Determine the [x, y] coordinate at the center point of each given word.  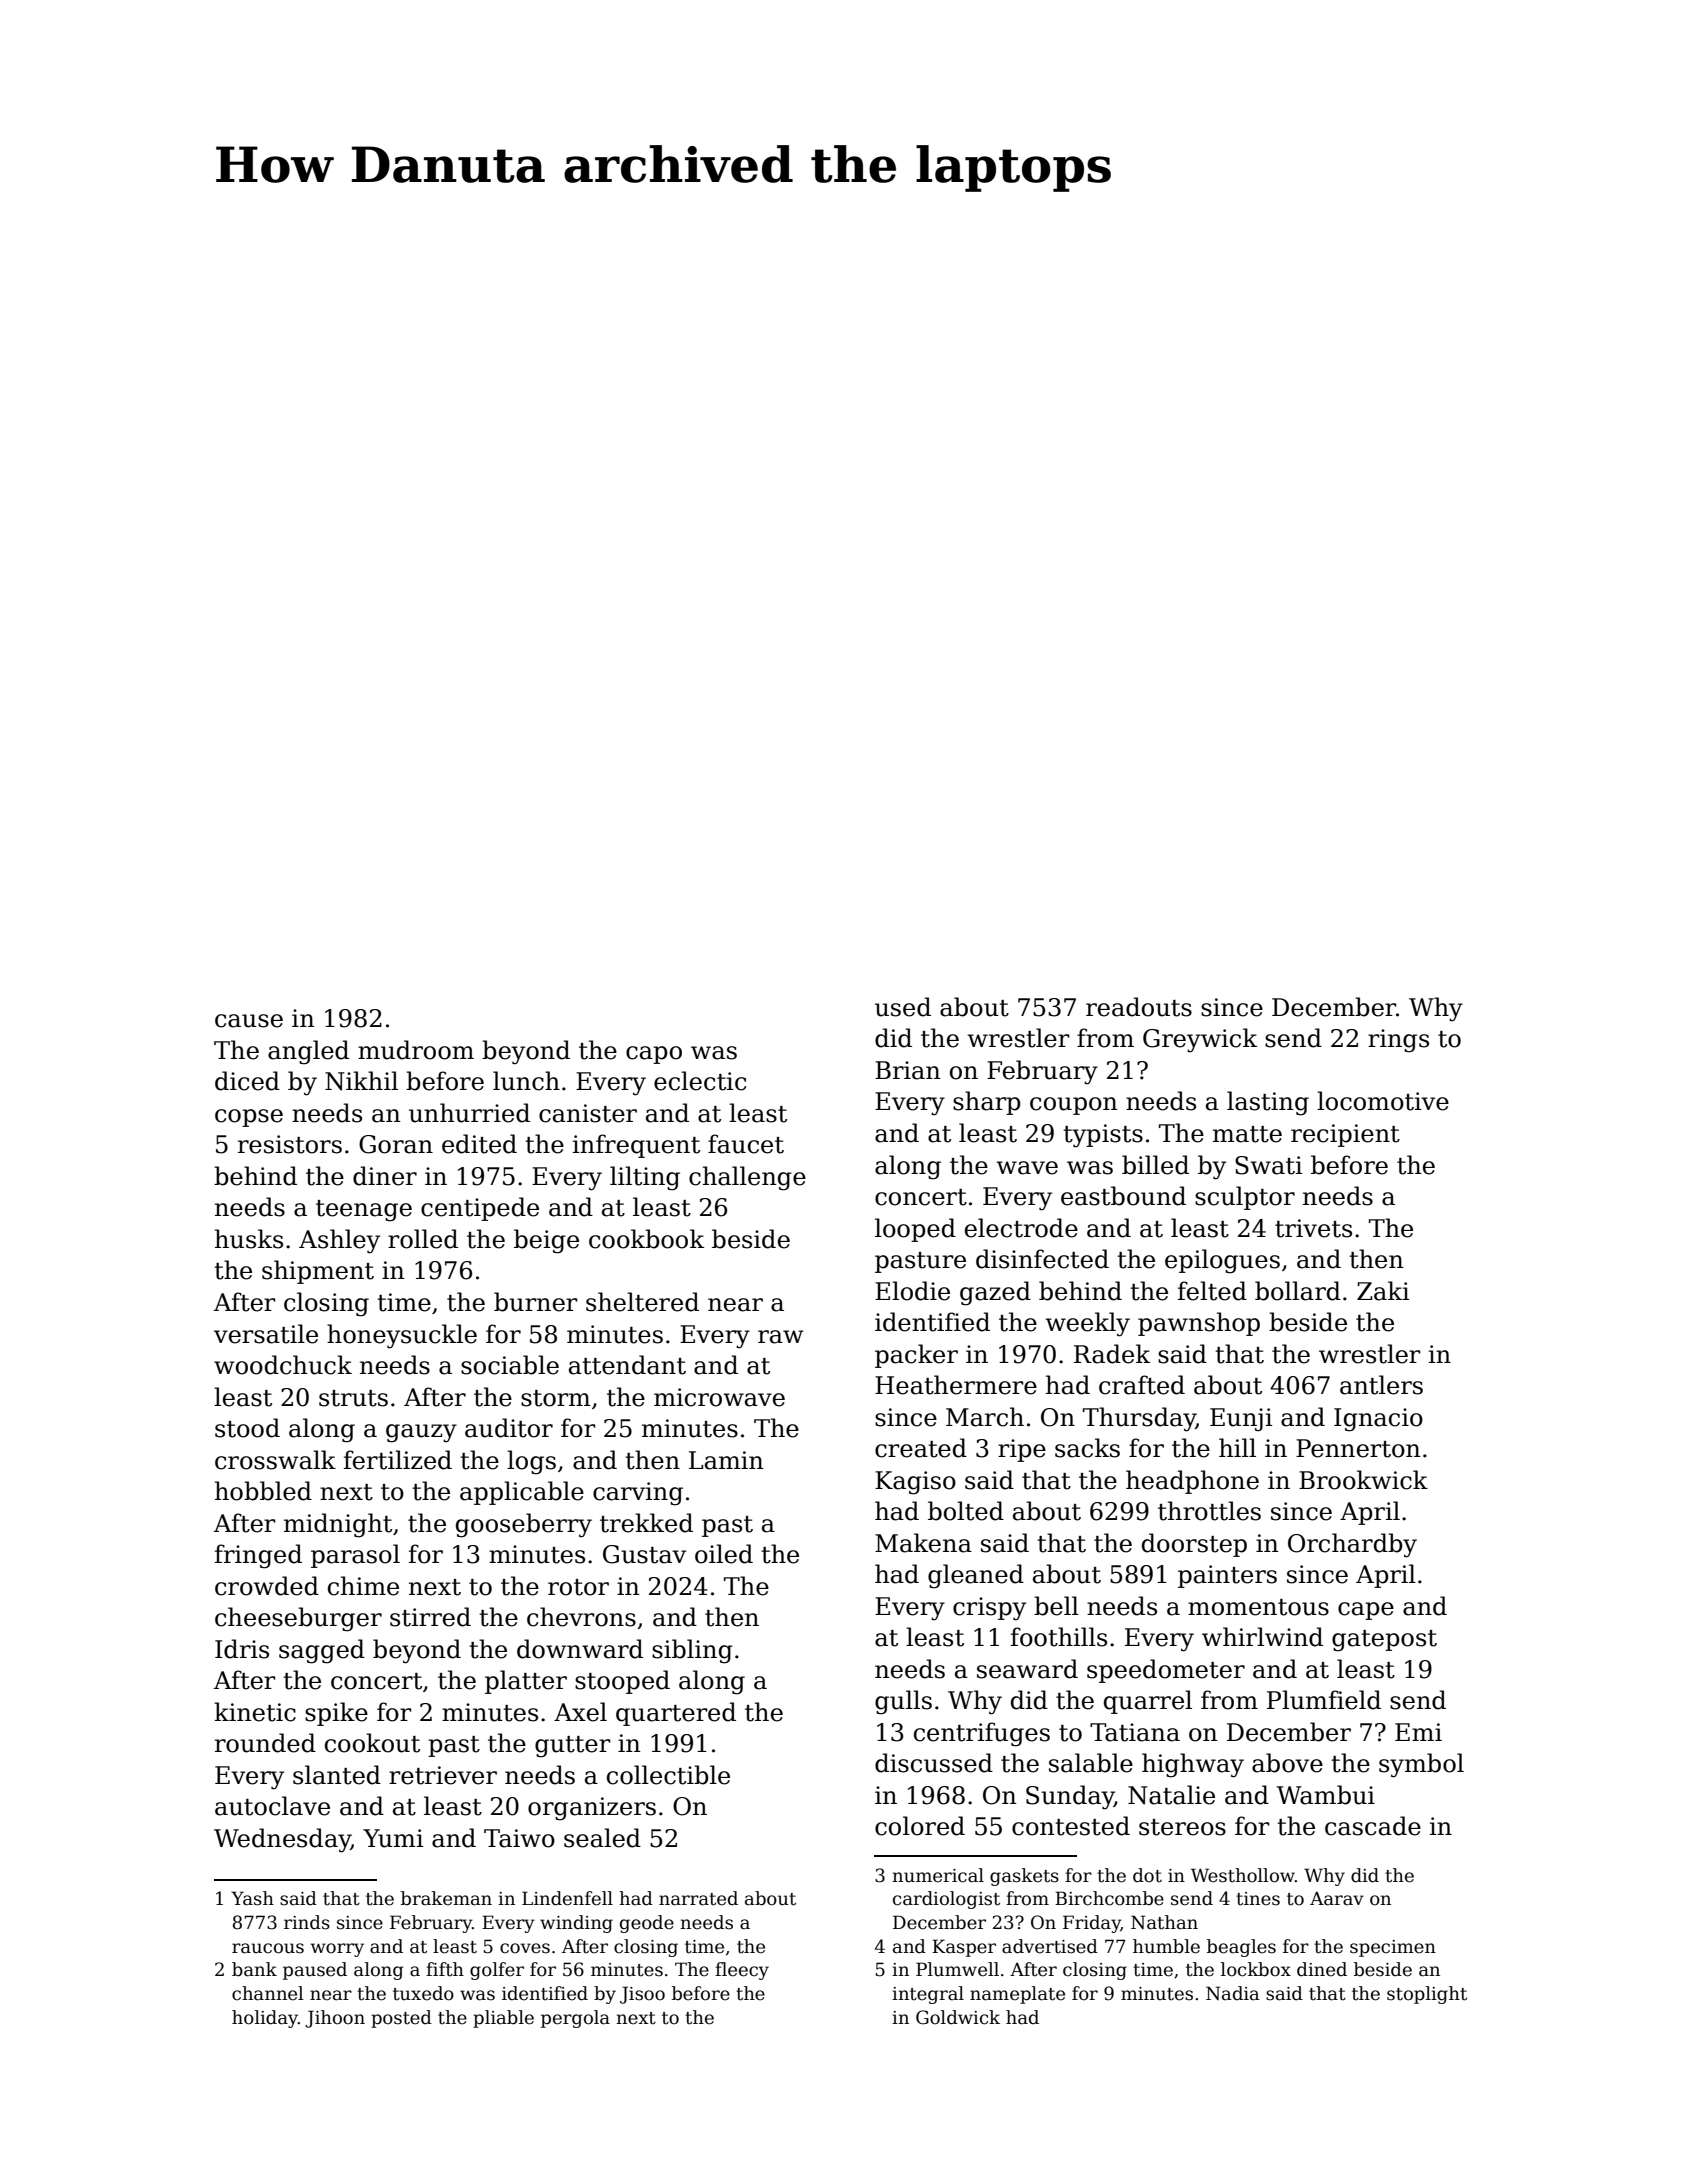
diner [385, 1176]
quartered [676, 1714]
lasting [1268, 1103]
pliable [503, 2019]
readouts [1139, 1007]
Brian [908, 1070]
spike [336, 1714]
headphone [1192, 1482]
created [921, 1448]
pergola [575, 2019]
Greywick [1200, 1040]
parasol [355, 1556]
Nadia [1233, 1993]
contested [1071, 1826]
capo [654, 1055]
